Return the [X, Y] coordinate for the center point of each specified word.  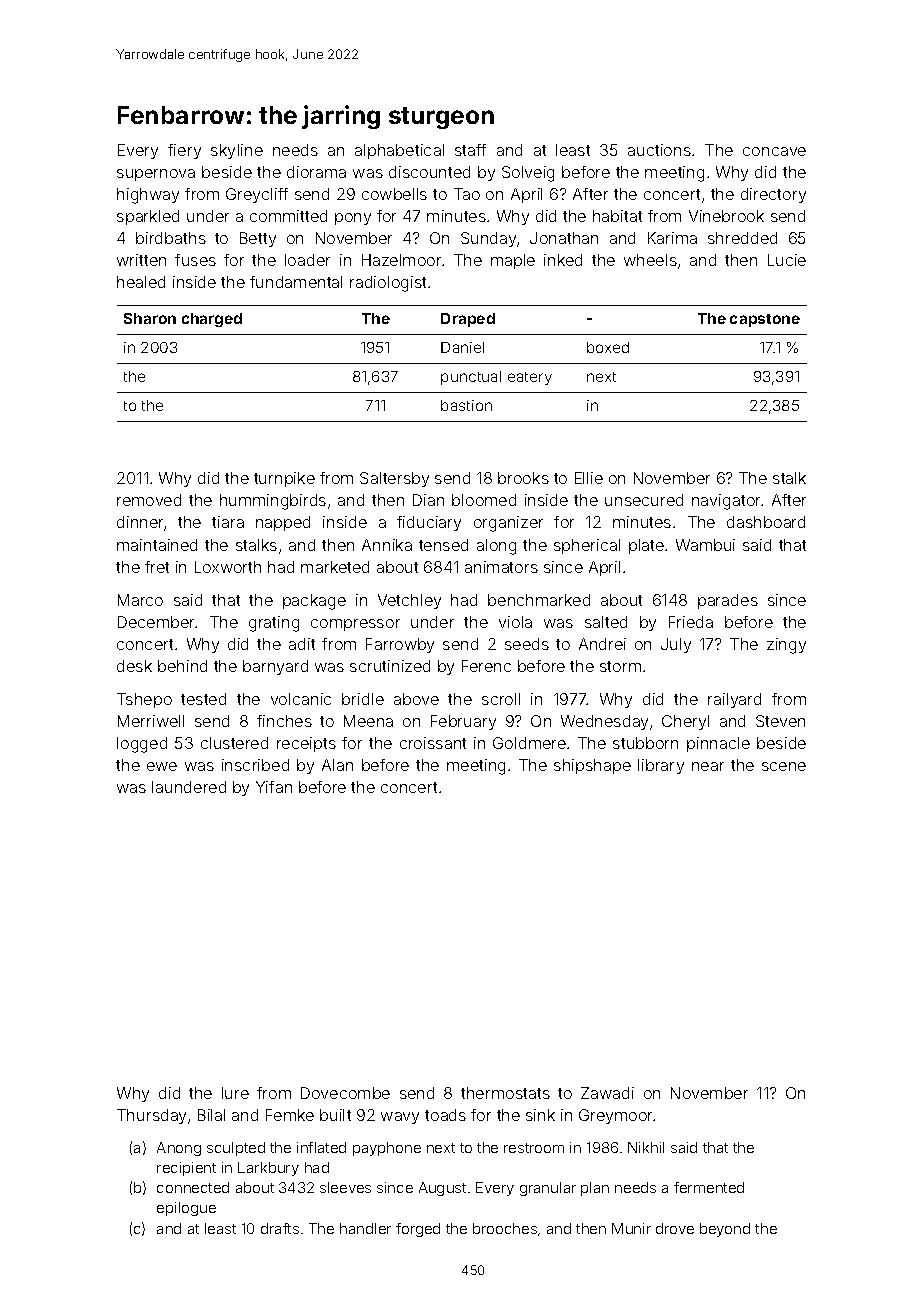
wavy [400, 1118]
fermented [709, 1187]
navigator [727, 502]
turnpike [284, 479]
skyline [237, 151]
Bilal [211, 1115]
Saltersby [394, 479]
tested [203, 699]
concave [774, 151]
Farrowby [400, 645]
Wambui [705, 545]
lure [235, 1093]
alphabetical [399, 151]
